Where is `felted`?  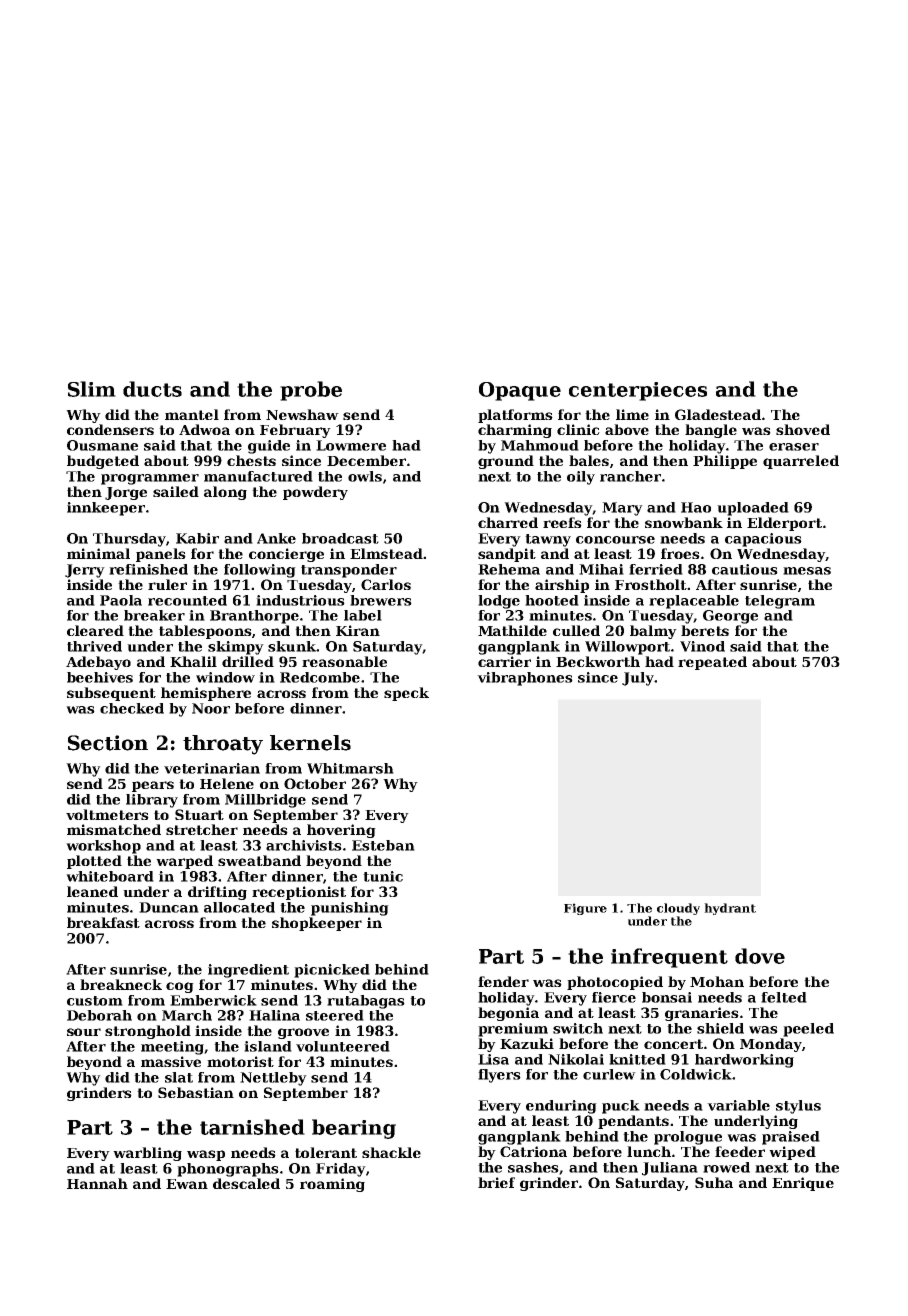
felted is located at coordinates (784, 997).
